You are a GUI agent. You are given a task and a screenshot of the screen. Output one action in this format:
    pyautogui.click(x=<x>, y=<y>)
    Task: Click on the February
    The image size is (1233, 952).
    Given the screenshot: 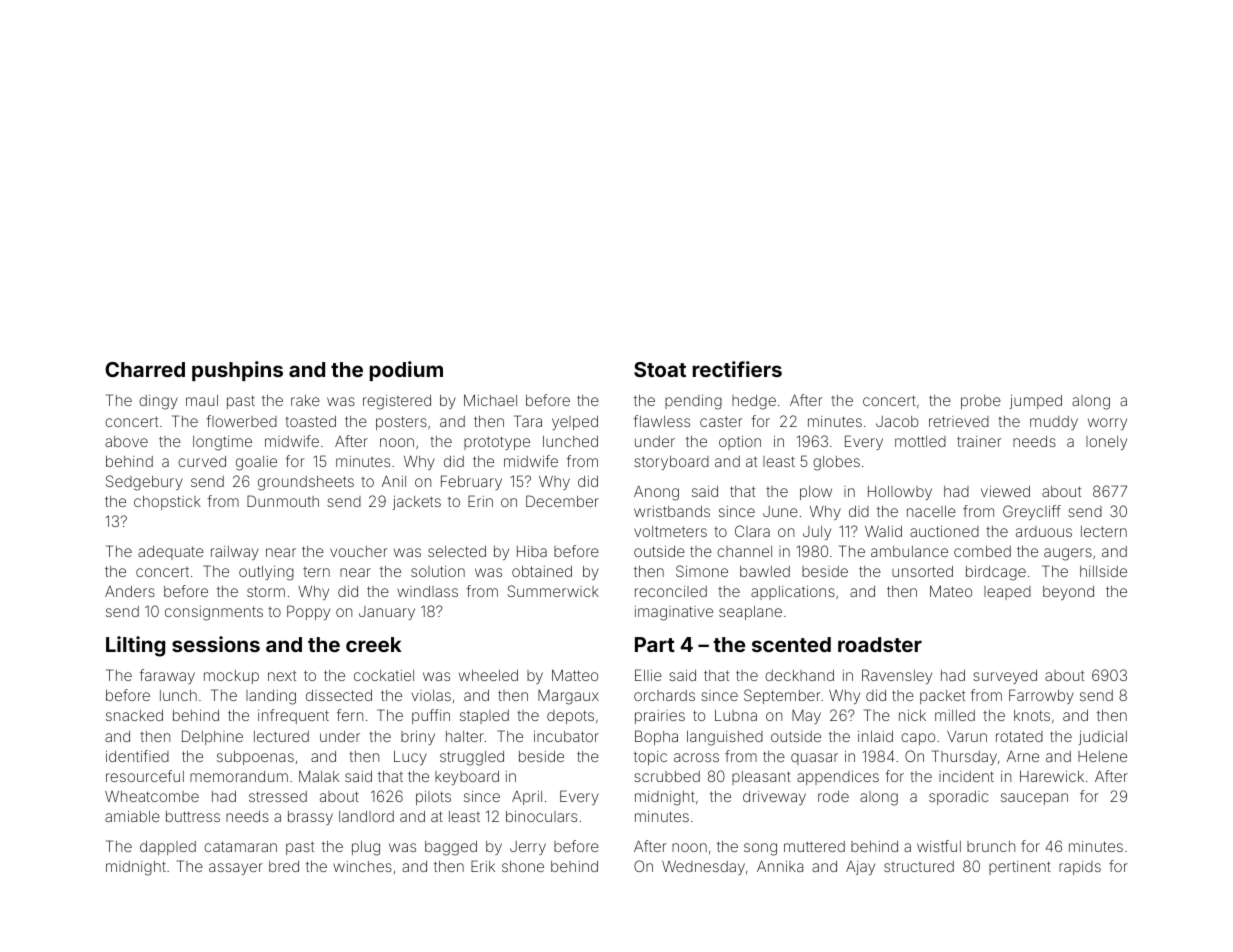 What is the action you would take?
    pyautogui.click(x=471, y=482)
